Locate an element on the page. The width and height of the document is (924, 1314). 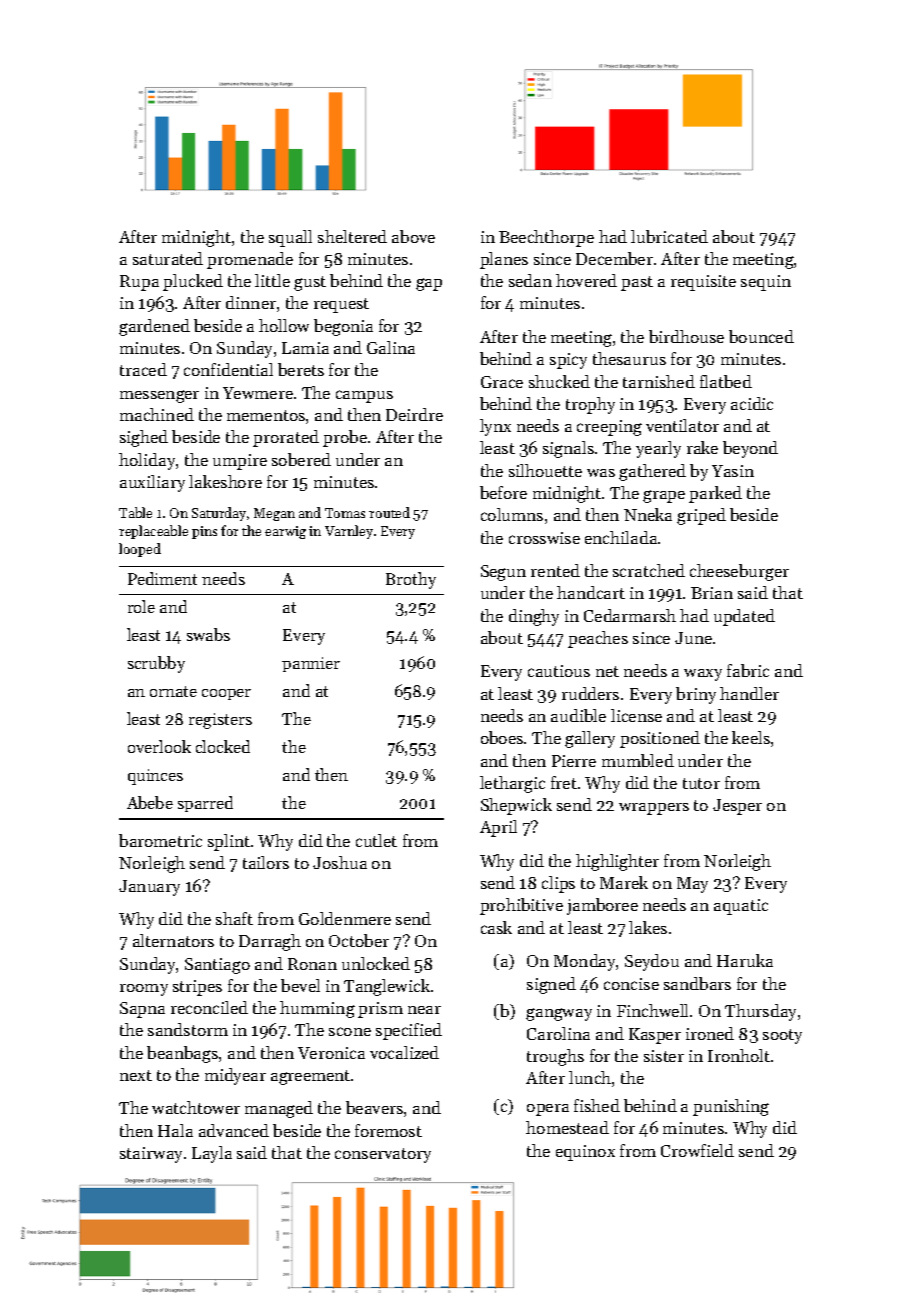
handler is located at coordinates (749, 693).
